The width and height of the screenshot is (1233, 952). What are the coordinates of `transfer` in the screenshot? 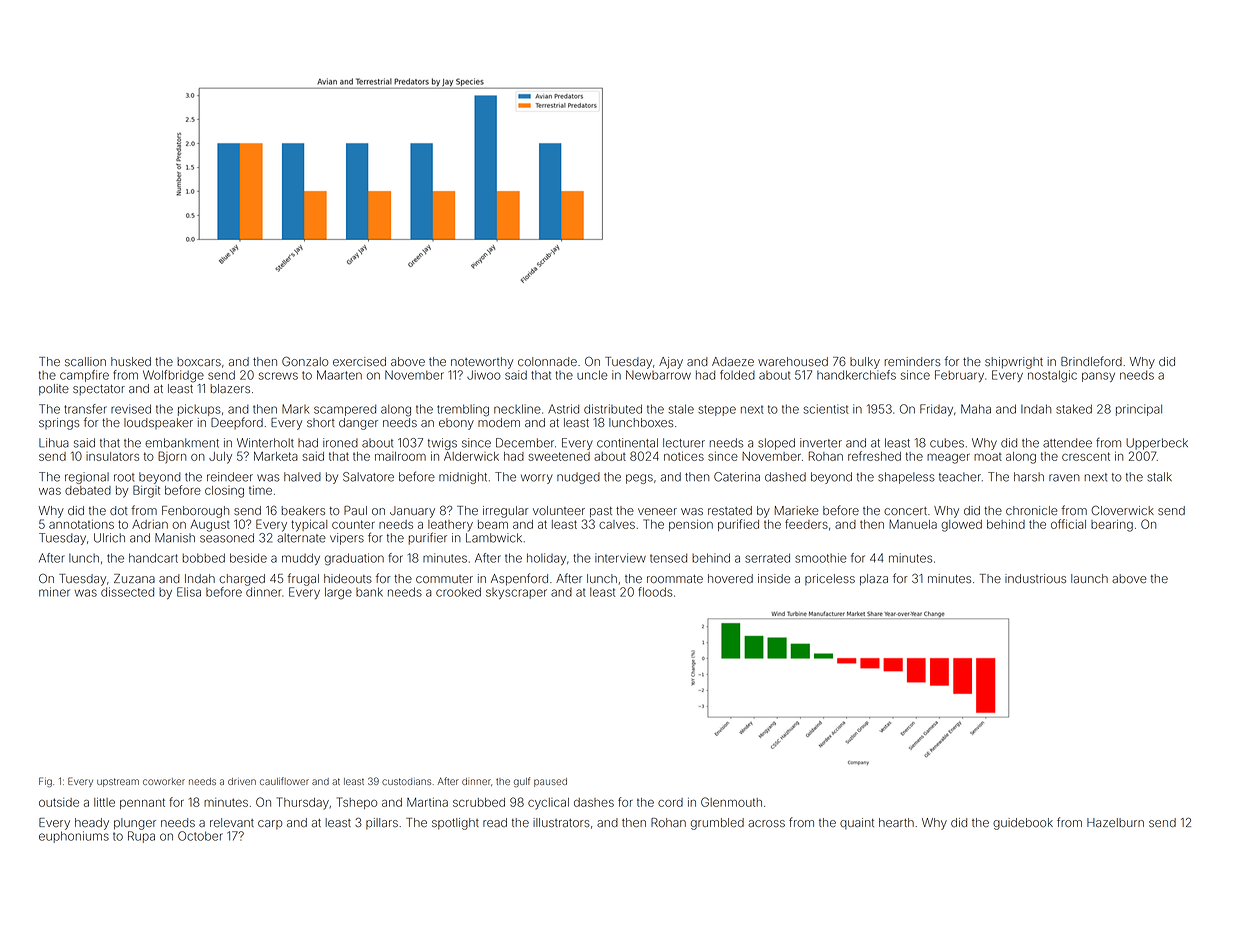 It's located at (85, 409).
